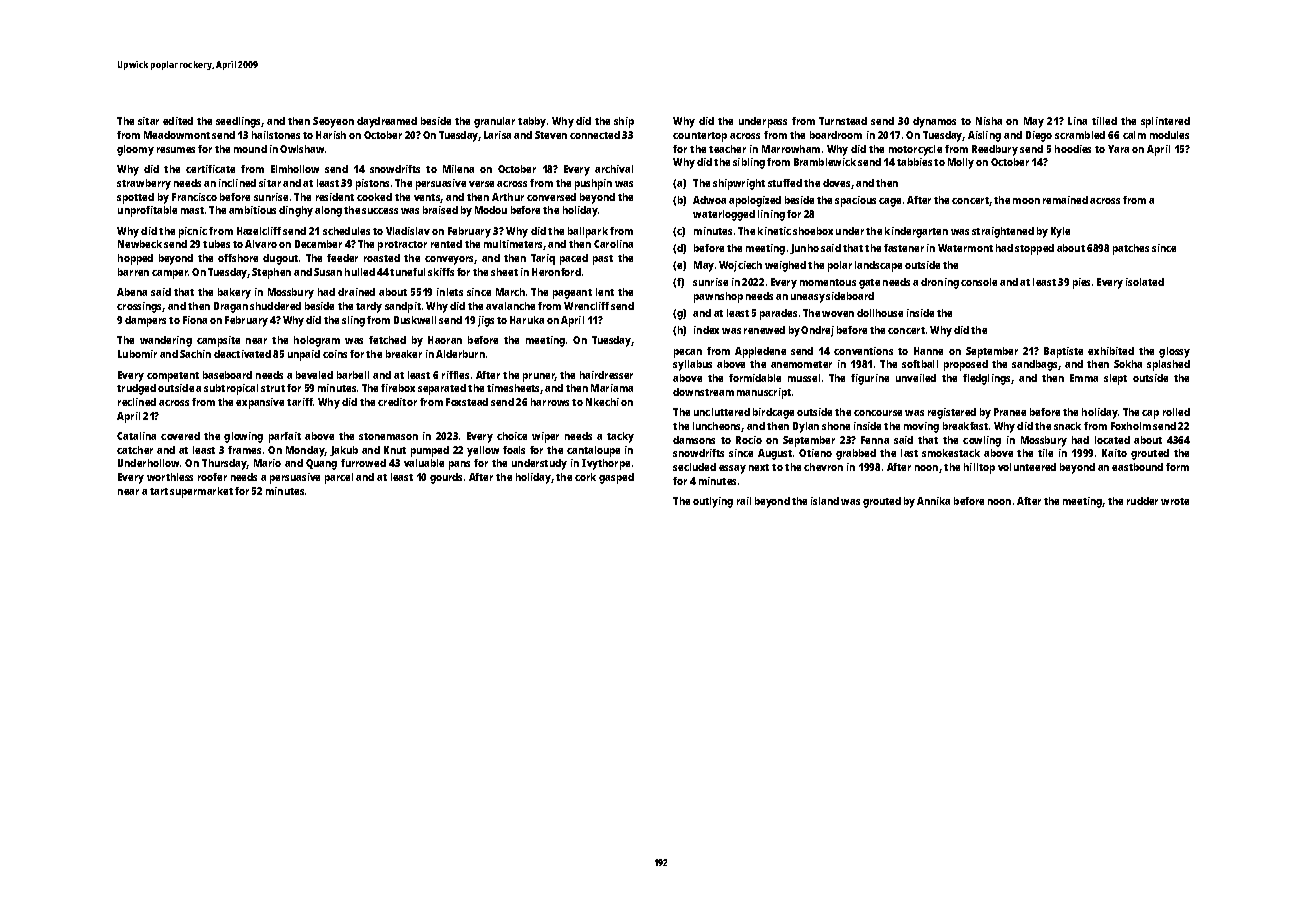 The image size is (1308, 924). What do you see at coordinates (177, 135) in the screenshot?
I see `Meadowmont` at bounding box center [177, 135].
